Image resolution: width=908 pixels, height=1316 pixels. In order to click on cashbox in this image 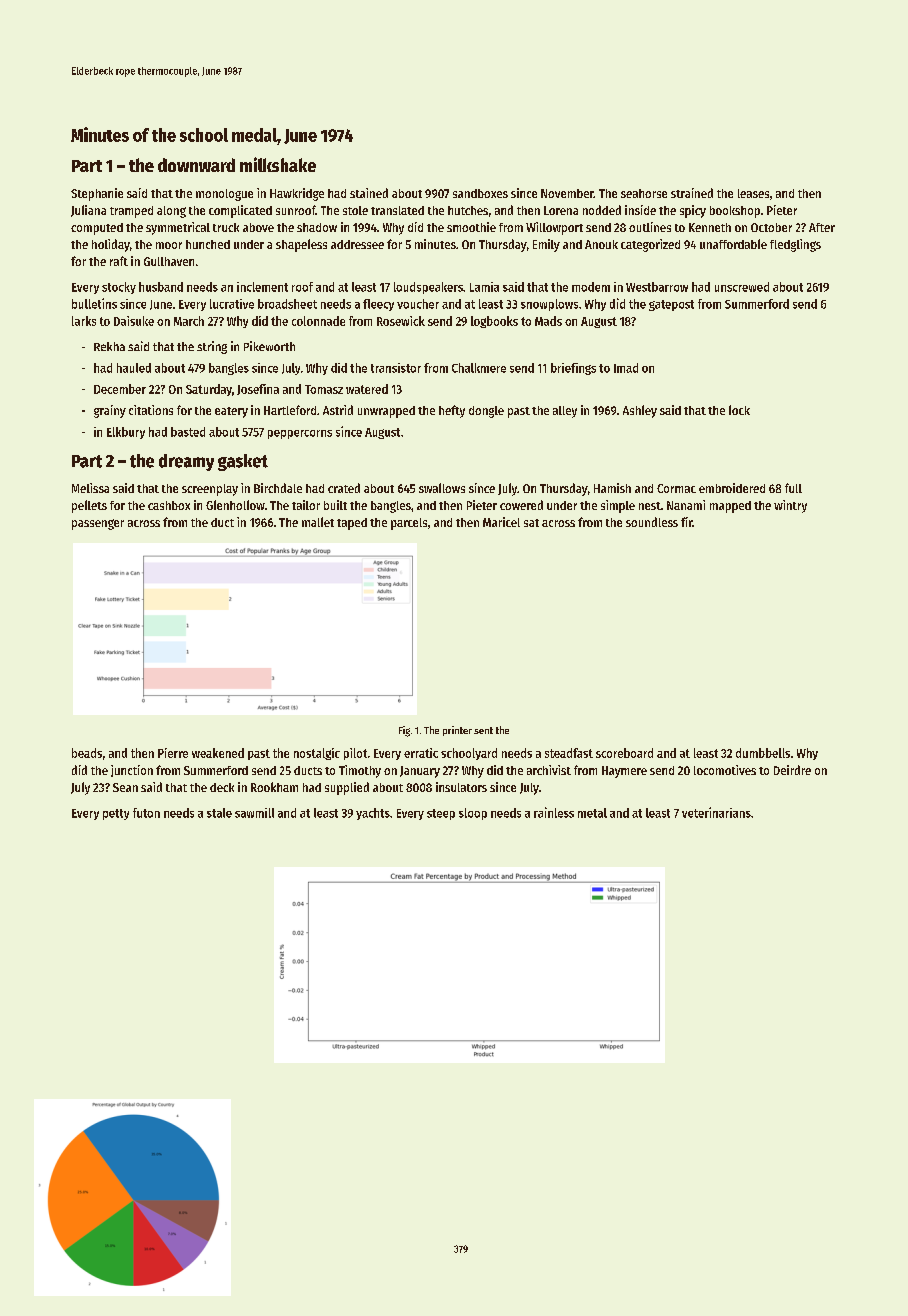, I will do `click(169, 505)`.
